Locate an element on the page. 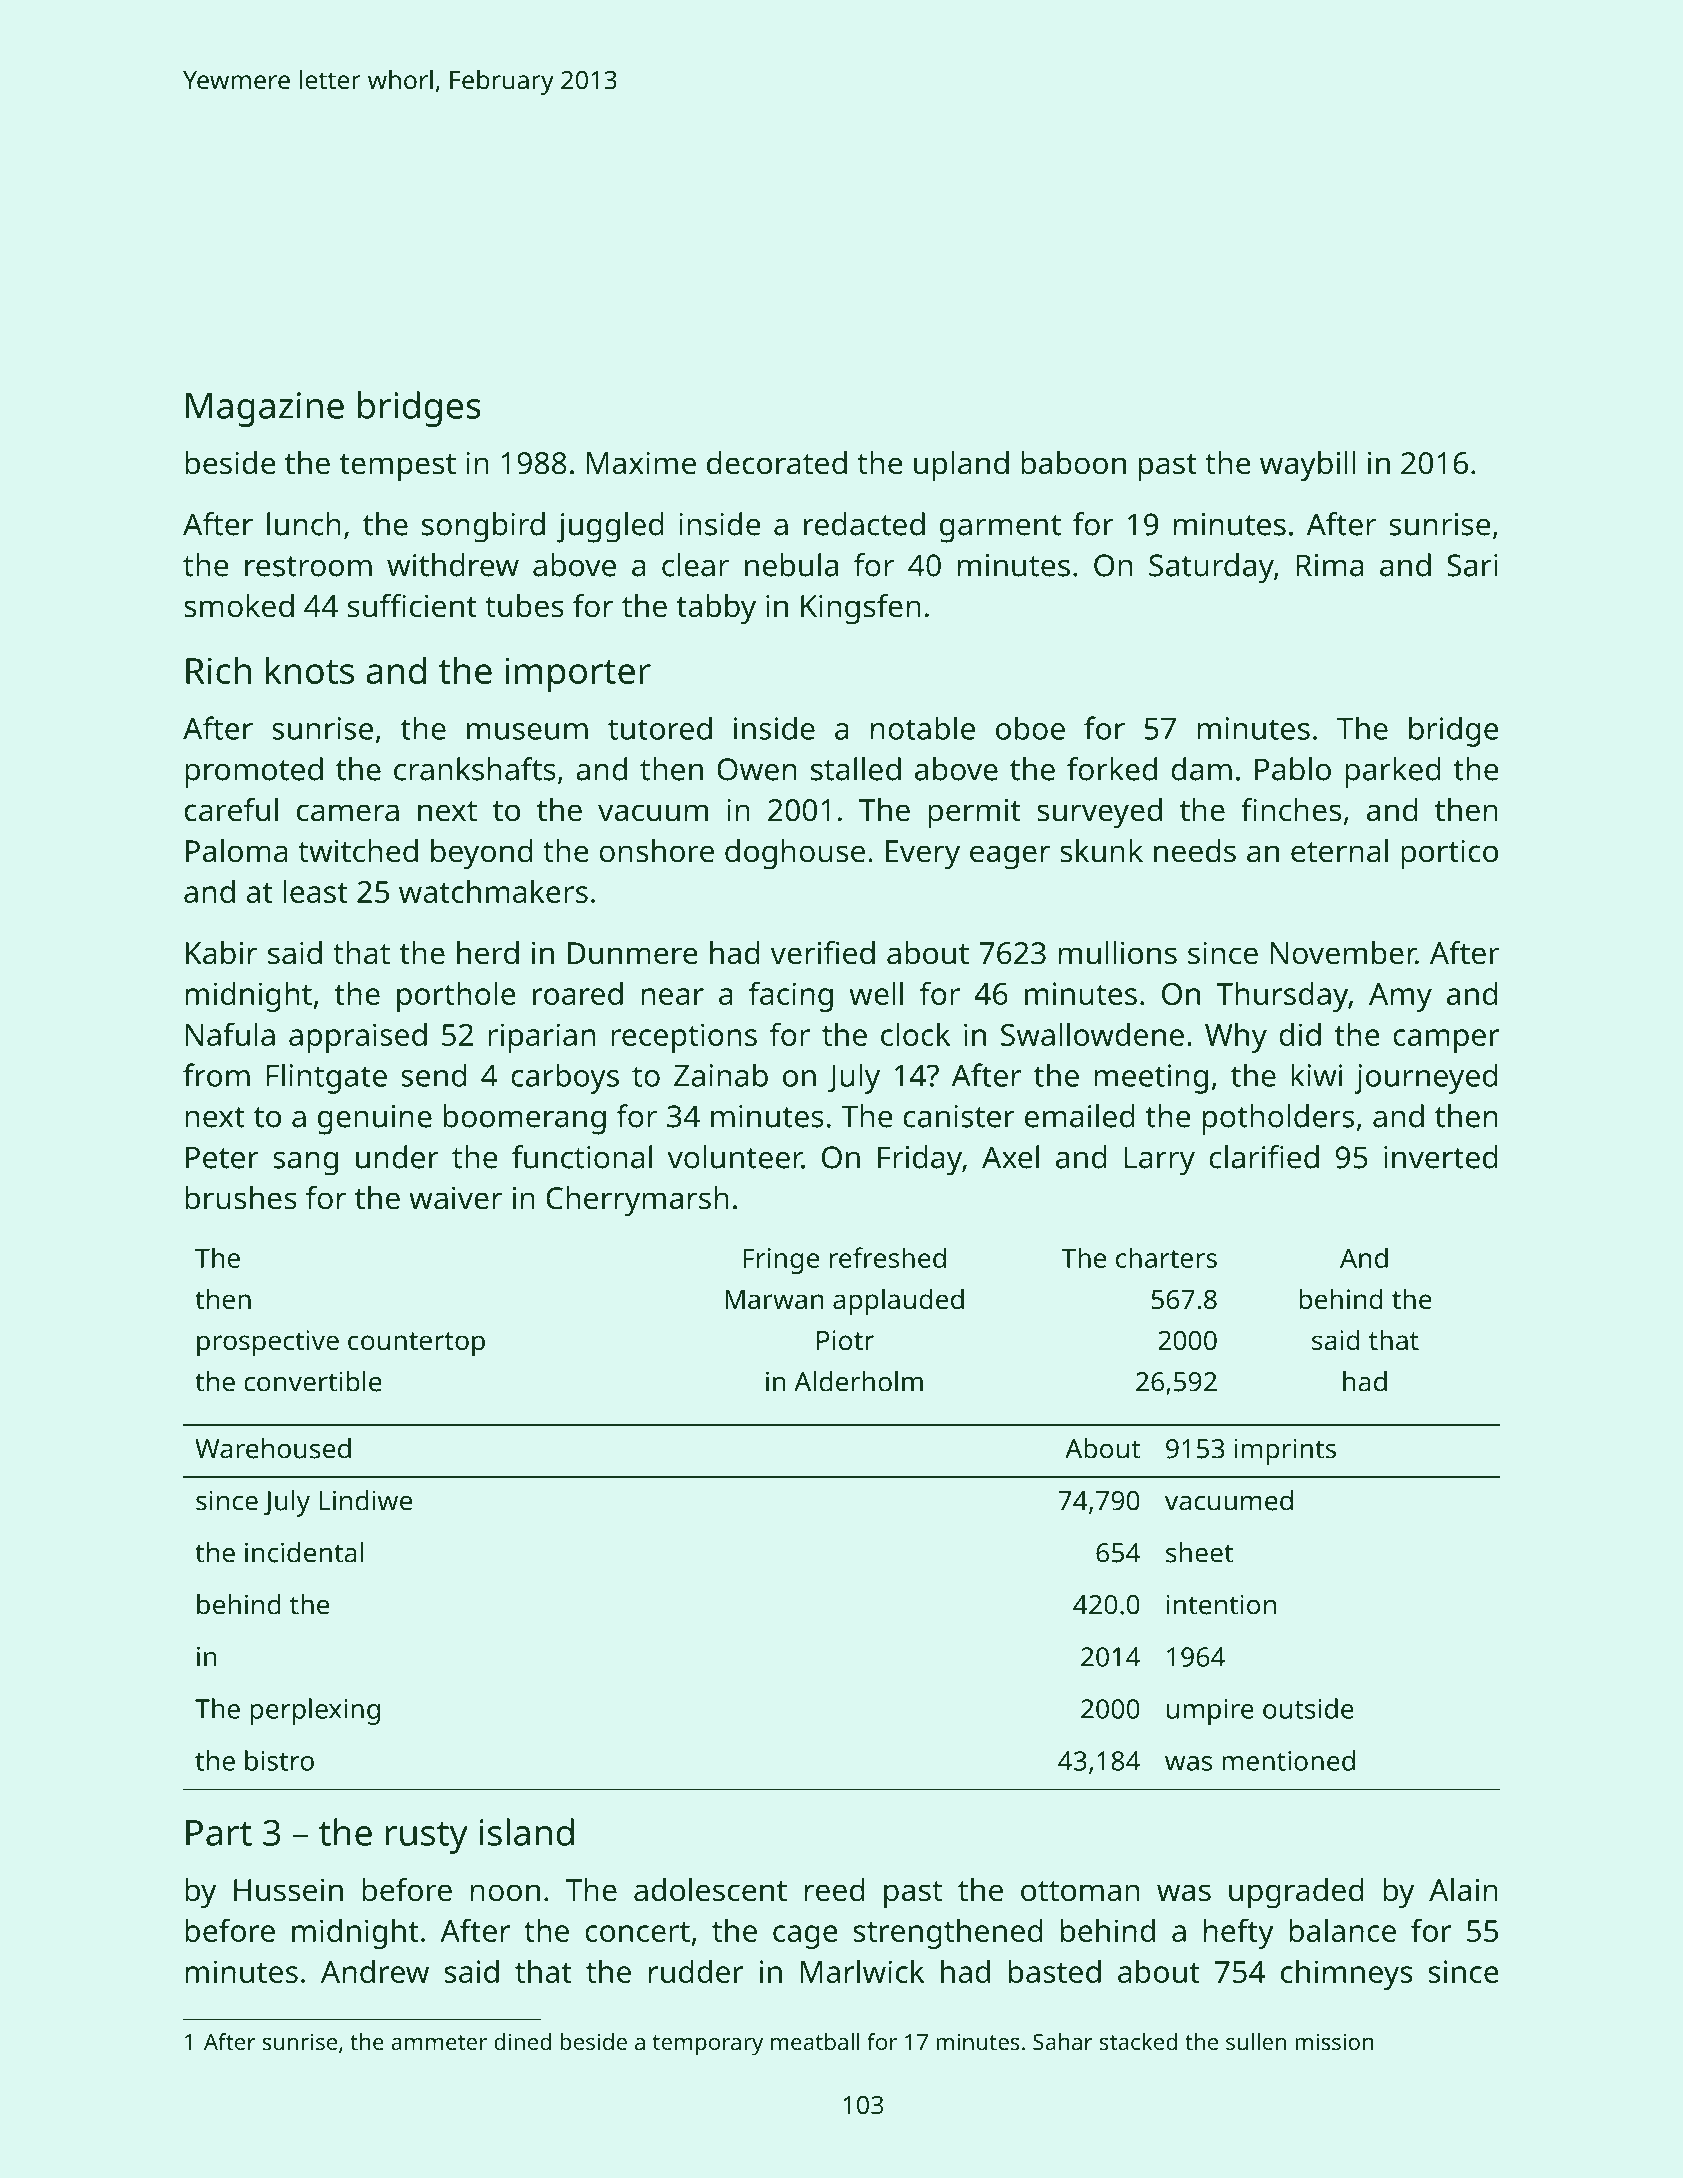 Image resolution: width=1683 pixels, height=2178 pixels. meatball is located at coordinates (815, 2041).
